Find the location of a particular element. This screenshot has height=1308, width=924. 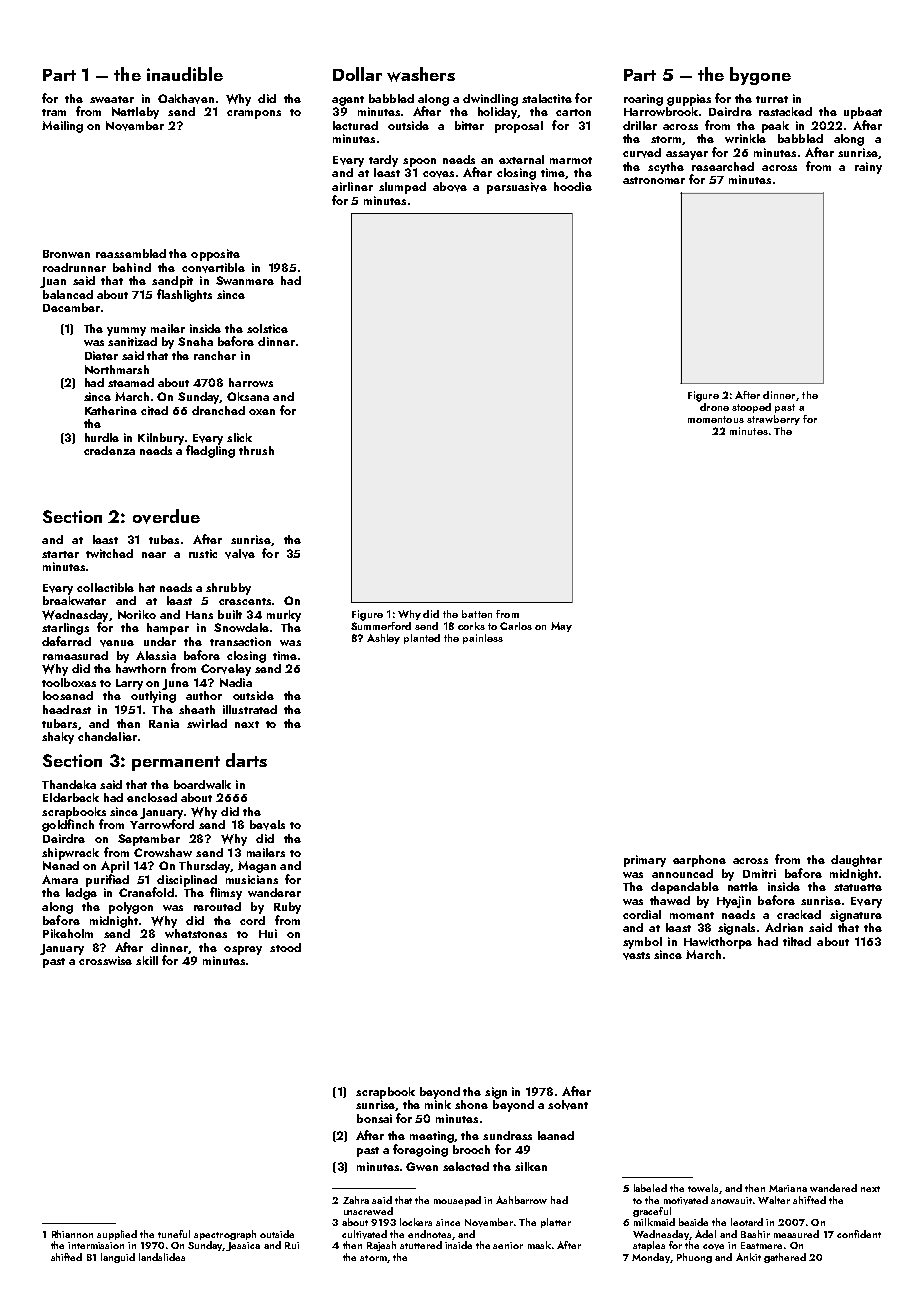

rainy is located at coordinates (868, 168).
